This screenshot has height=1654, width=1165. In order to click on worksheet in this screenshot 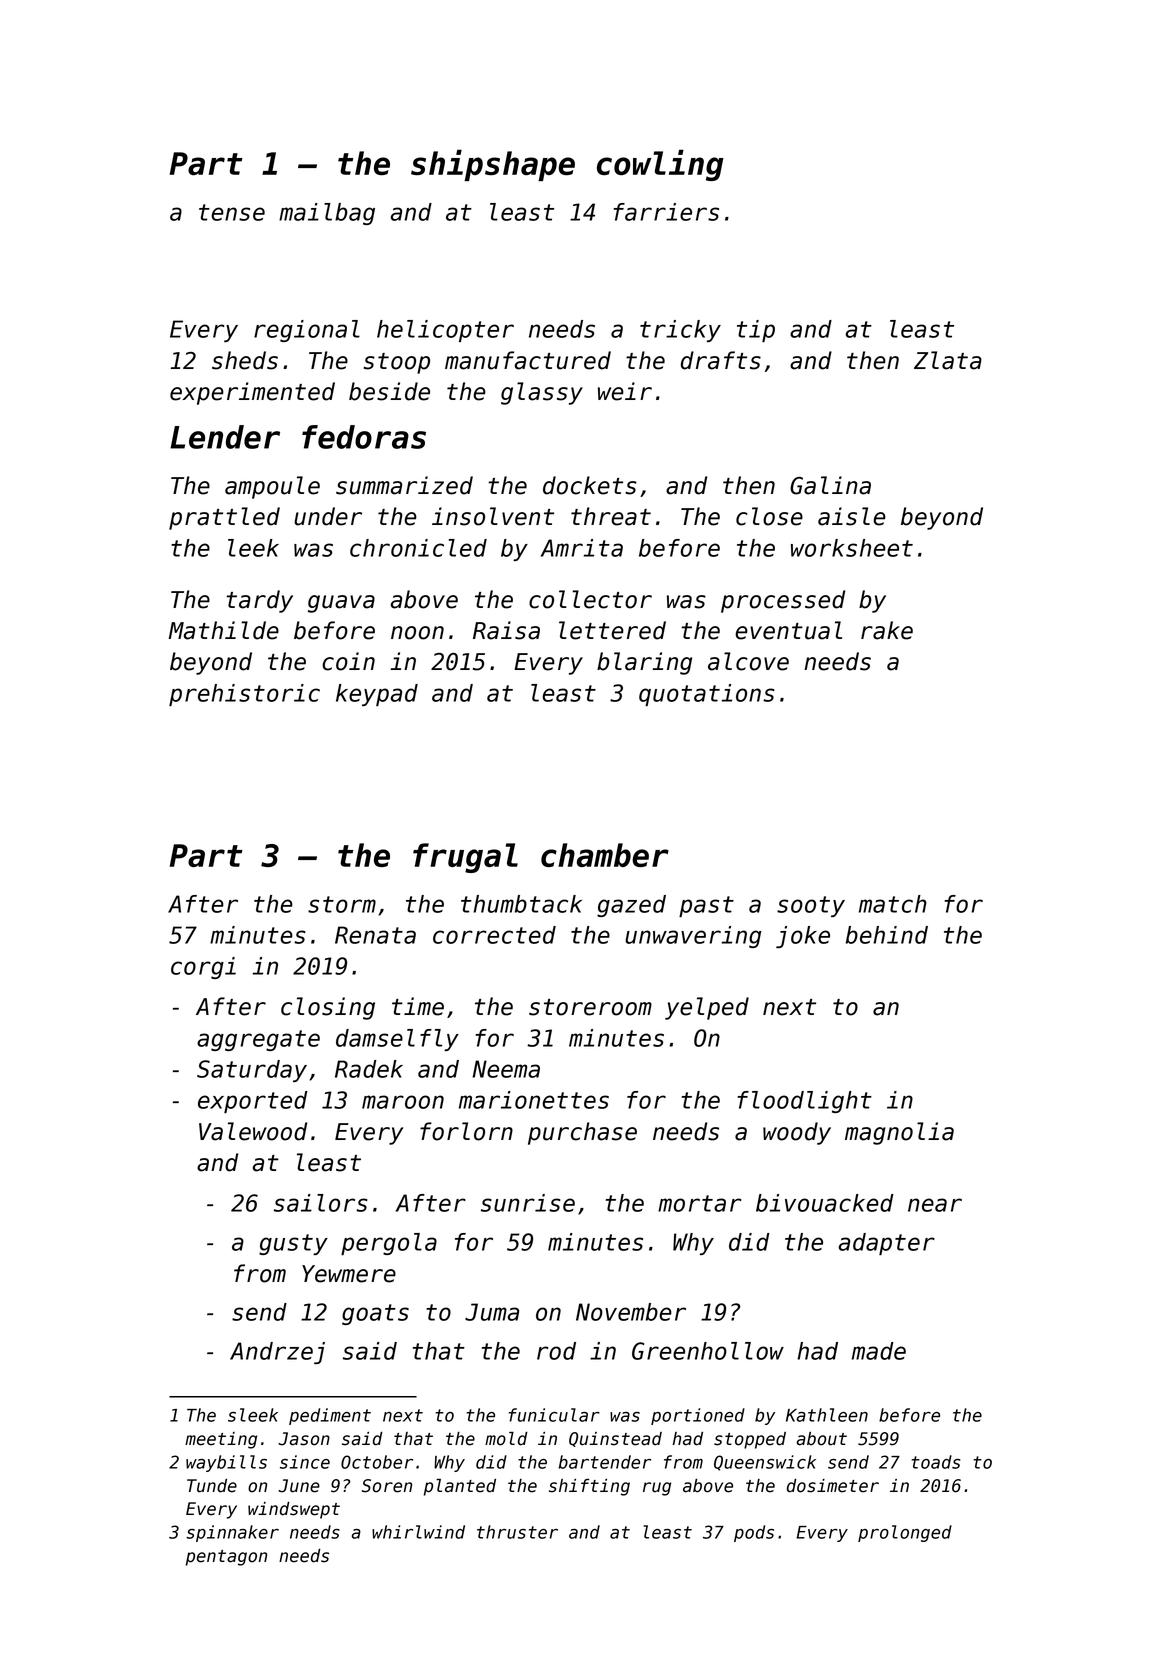, I will do `click(852, 548)`.
